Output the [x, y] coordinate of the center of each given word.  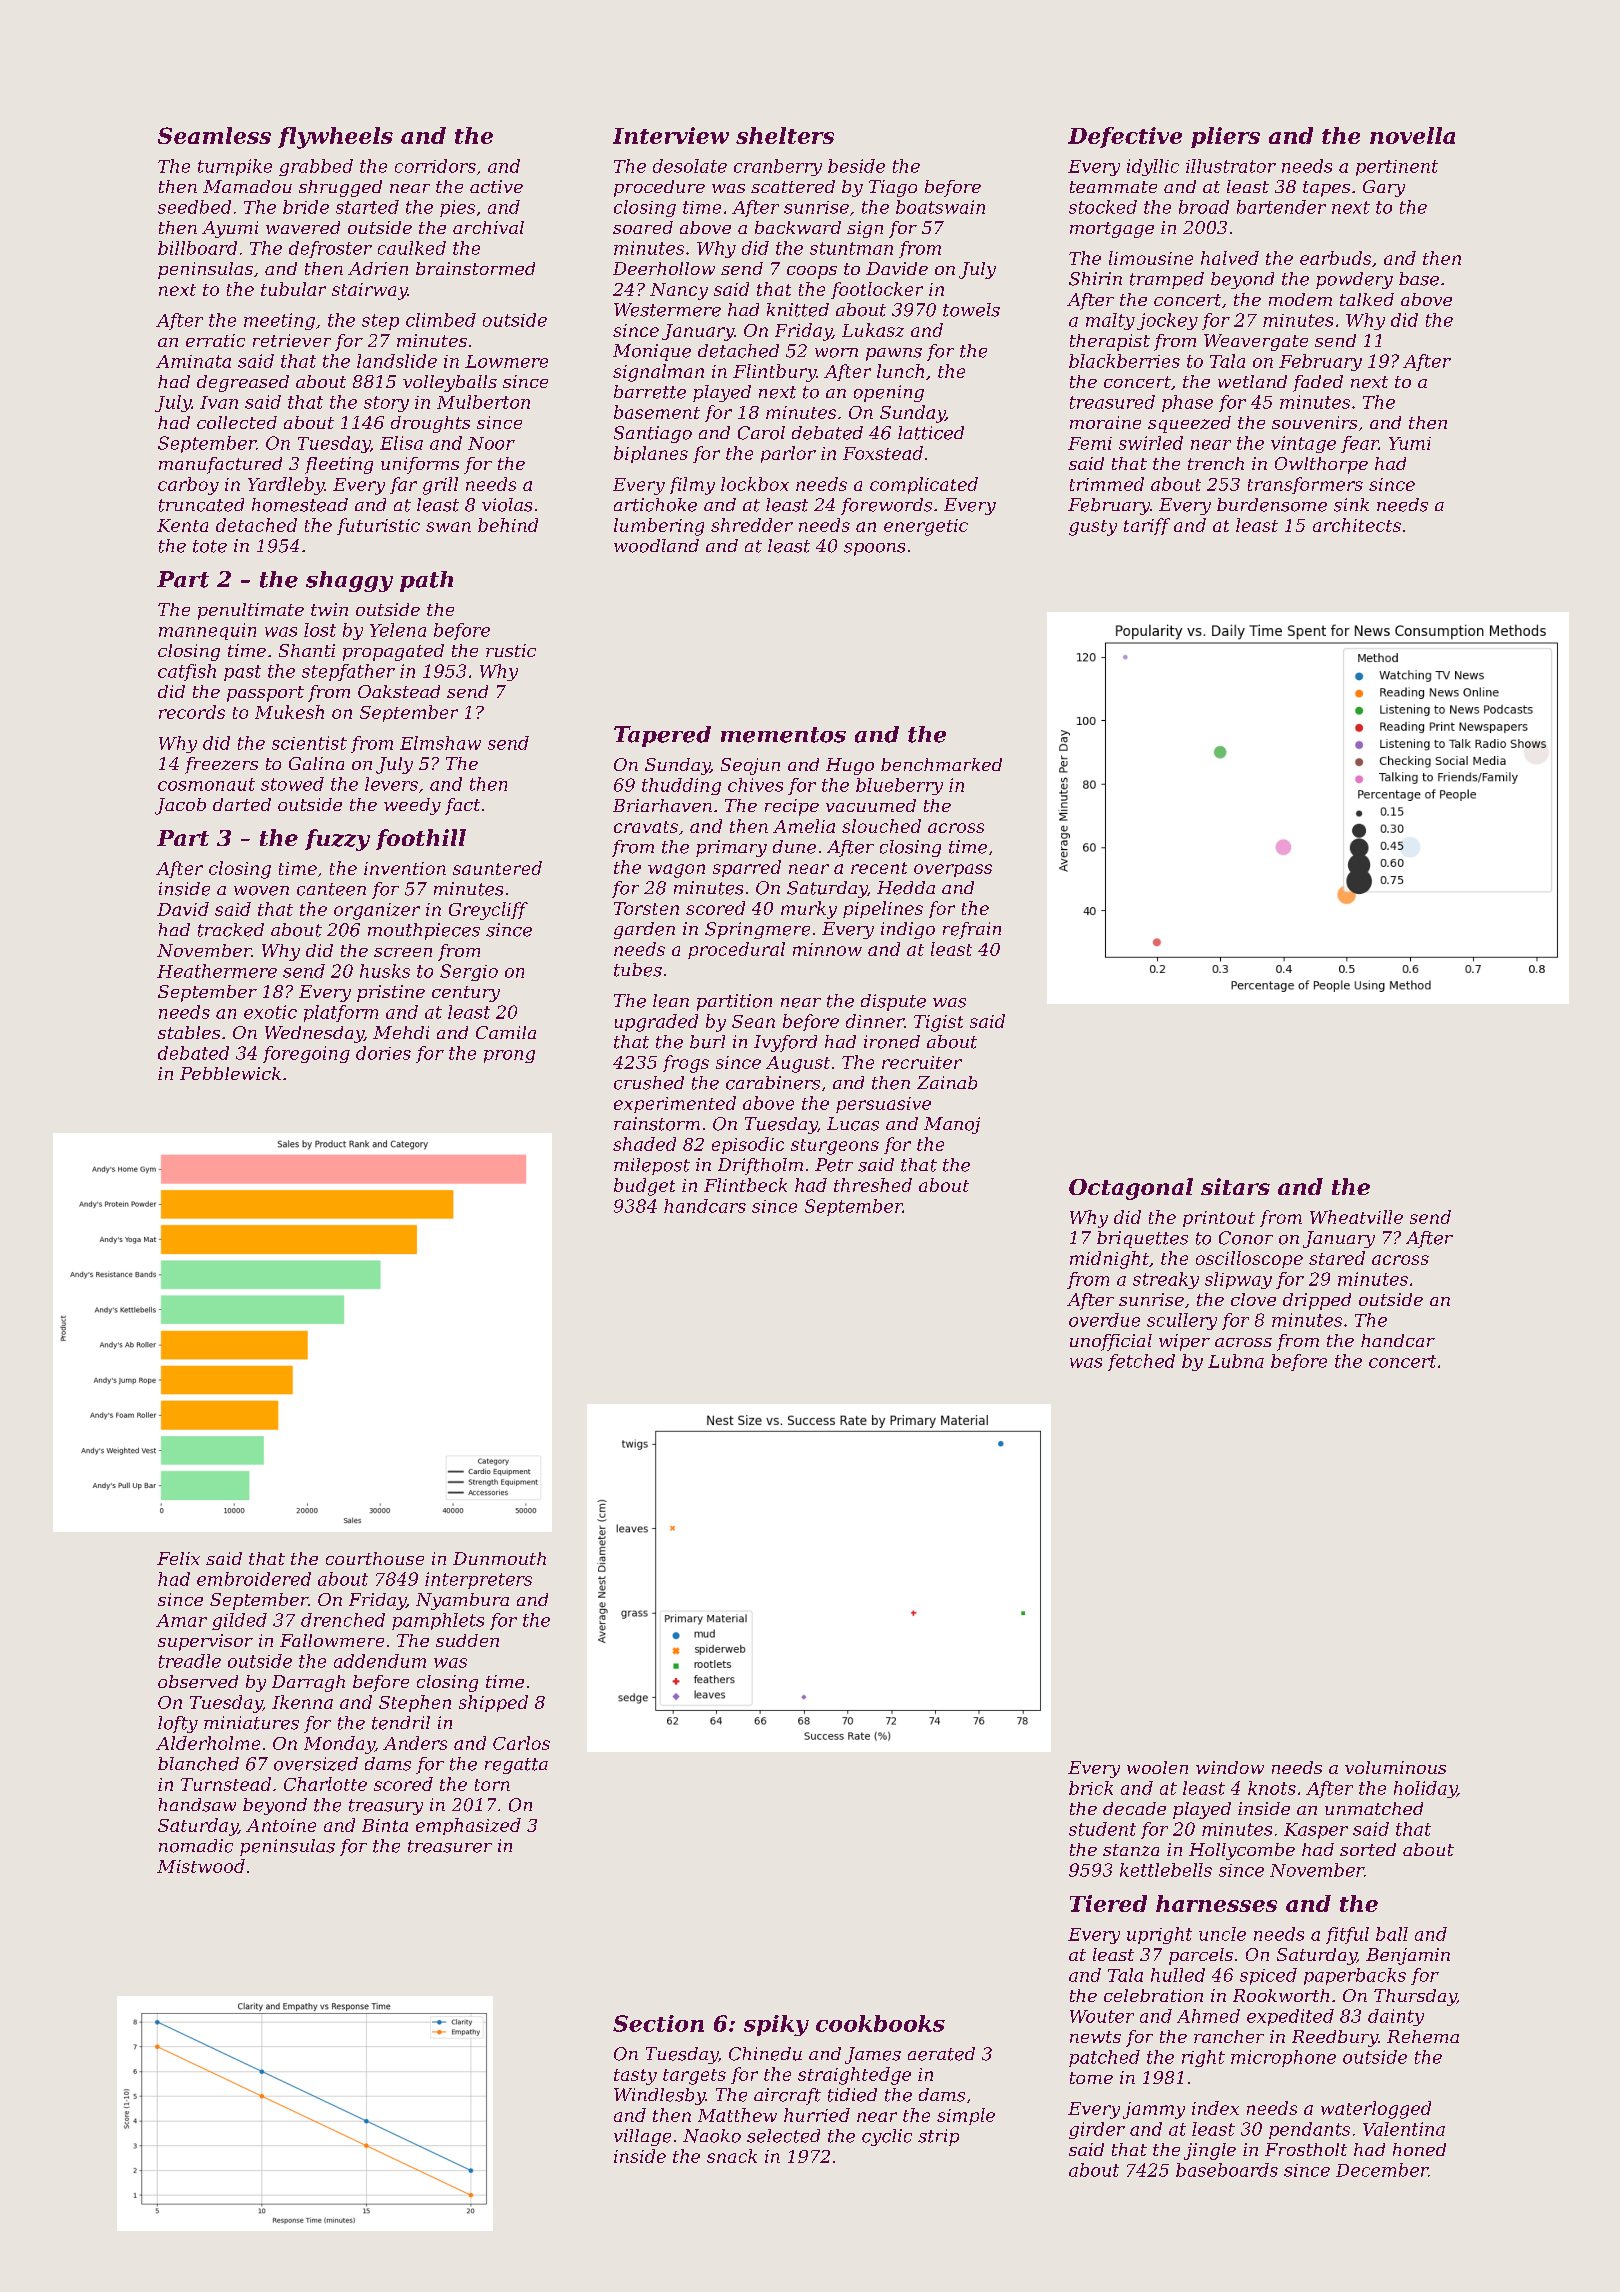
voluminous [1395, 1767]
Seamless [214, 135]
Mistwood [201, 1866]
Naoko [712, 2136]
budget [644, 1187]
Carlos [521, 1743]
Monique [652, 352]
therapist [1110, 342]
